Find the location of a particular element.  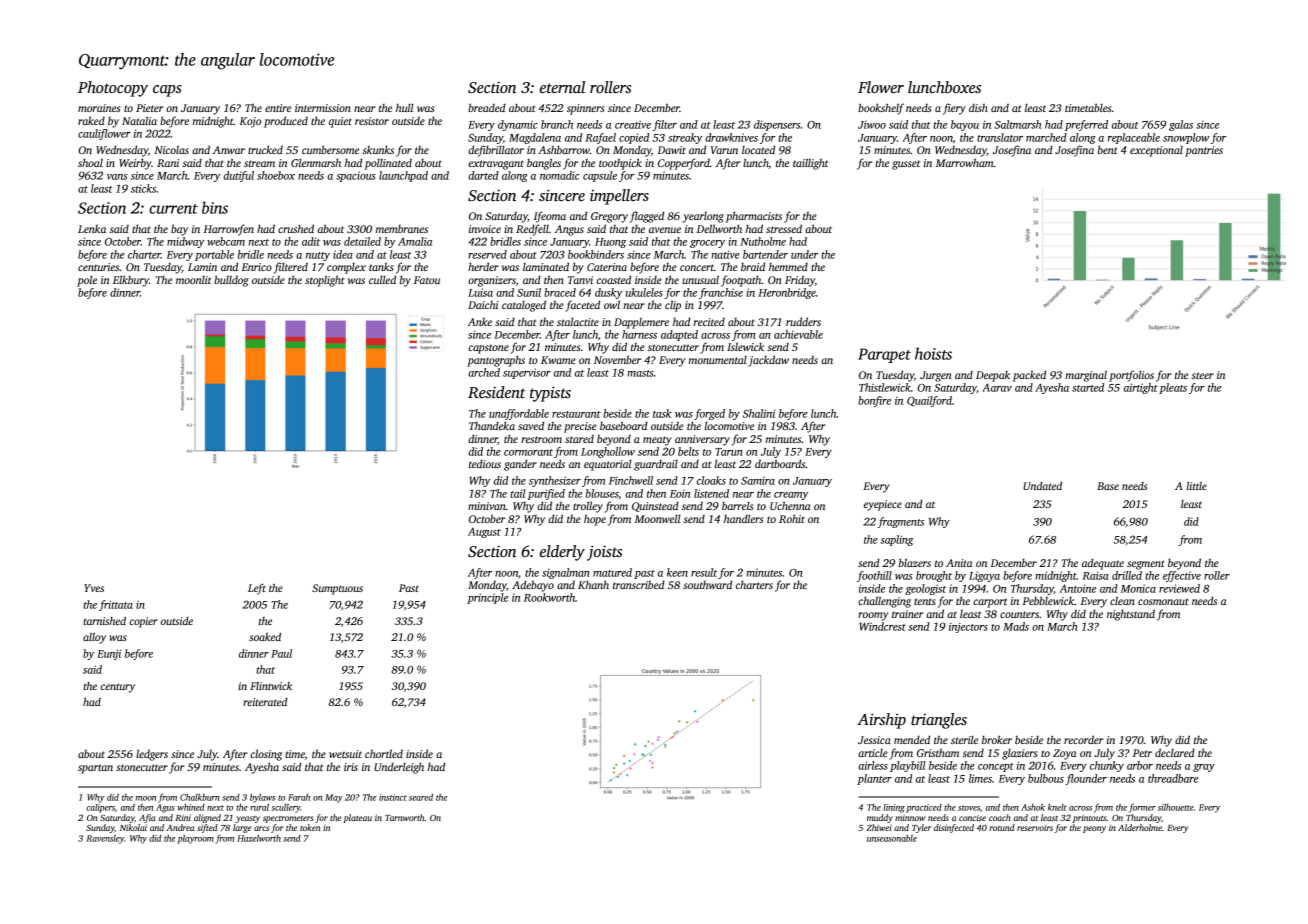

Uchenna is located at coordinates (790, 505).
